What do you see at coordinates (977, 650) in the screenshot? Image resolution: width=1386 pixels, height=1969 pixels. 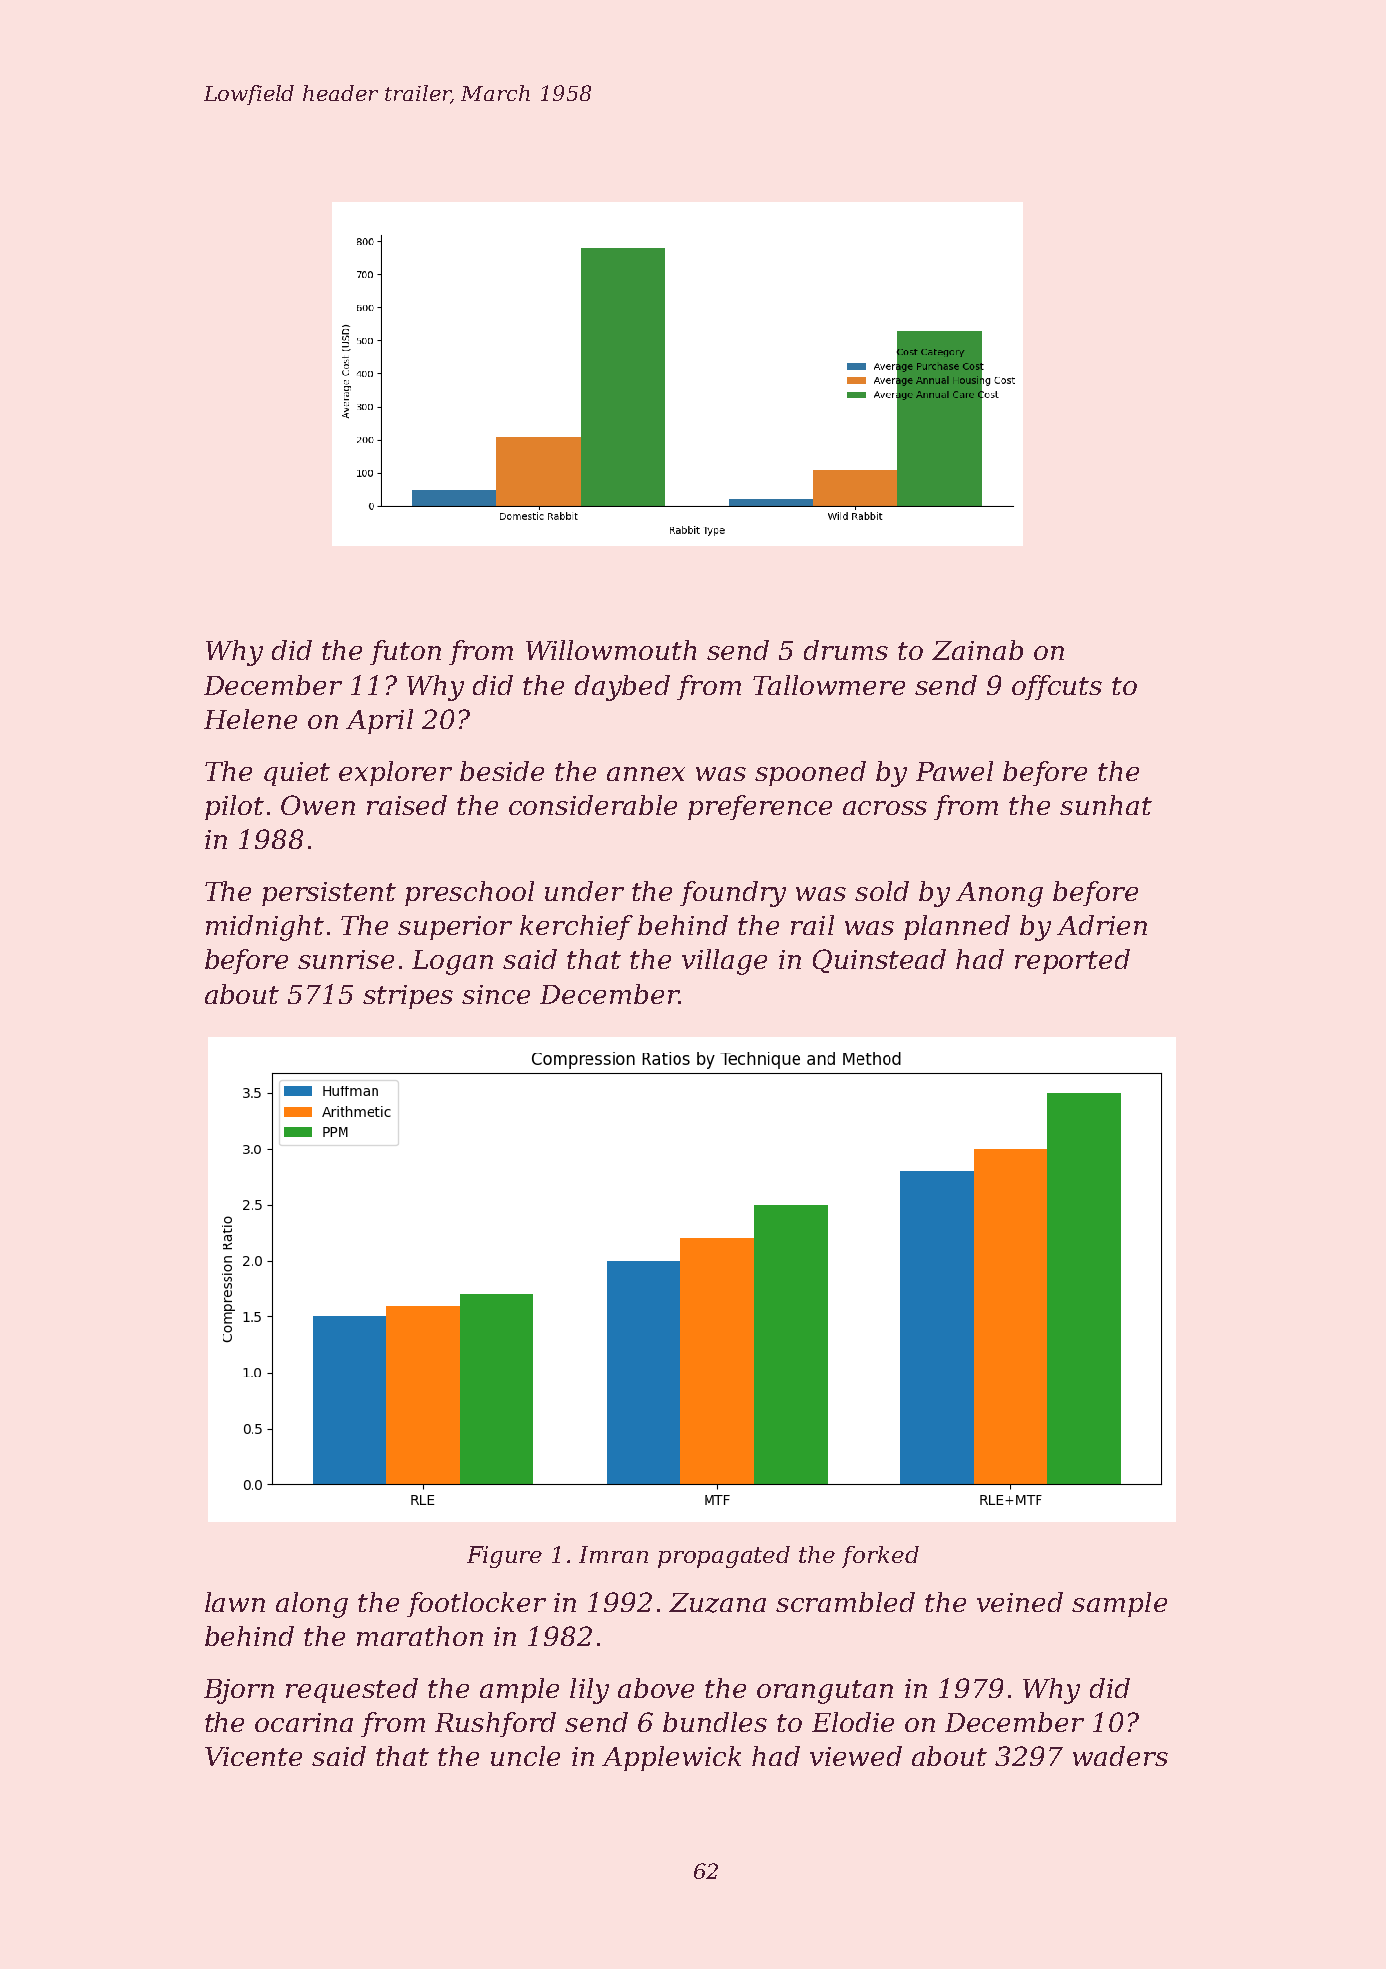 I see `Zainab` at bounding box center [977, 650].
